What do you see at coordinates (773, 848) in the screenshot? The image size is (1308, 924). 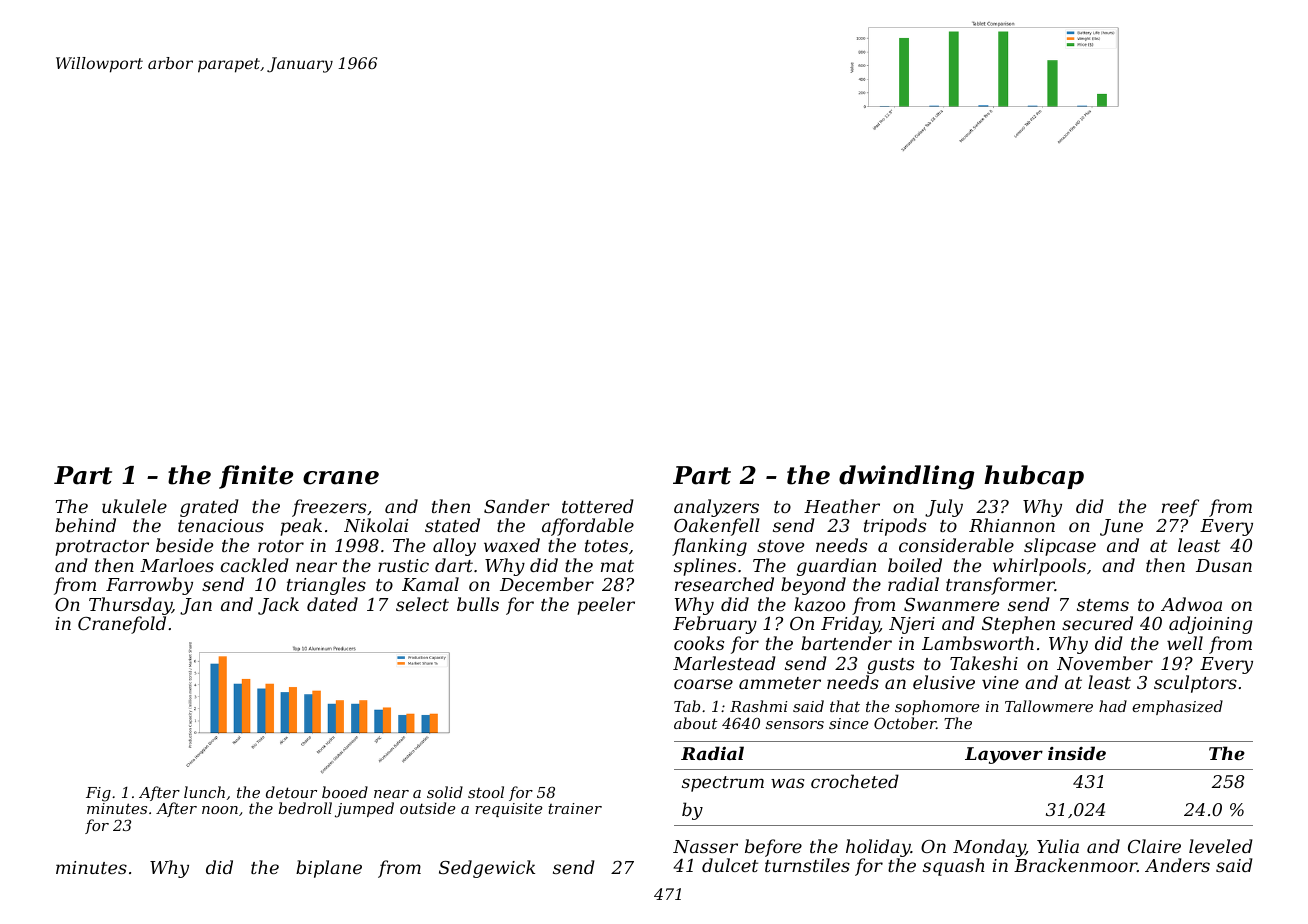 I see `before` at bounding box center [773, 848].
